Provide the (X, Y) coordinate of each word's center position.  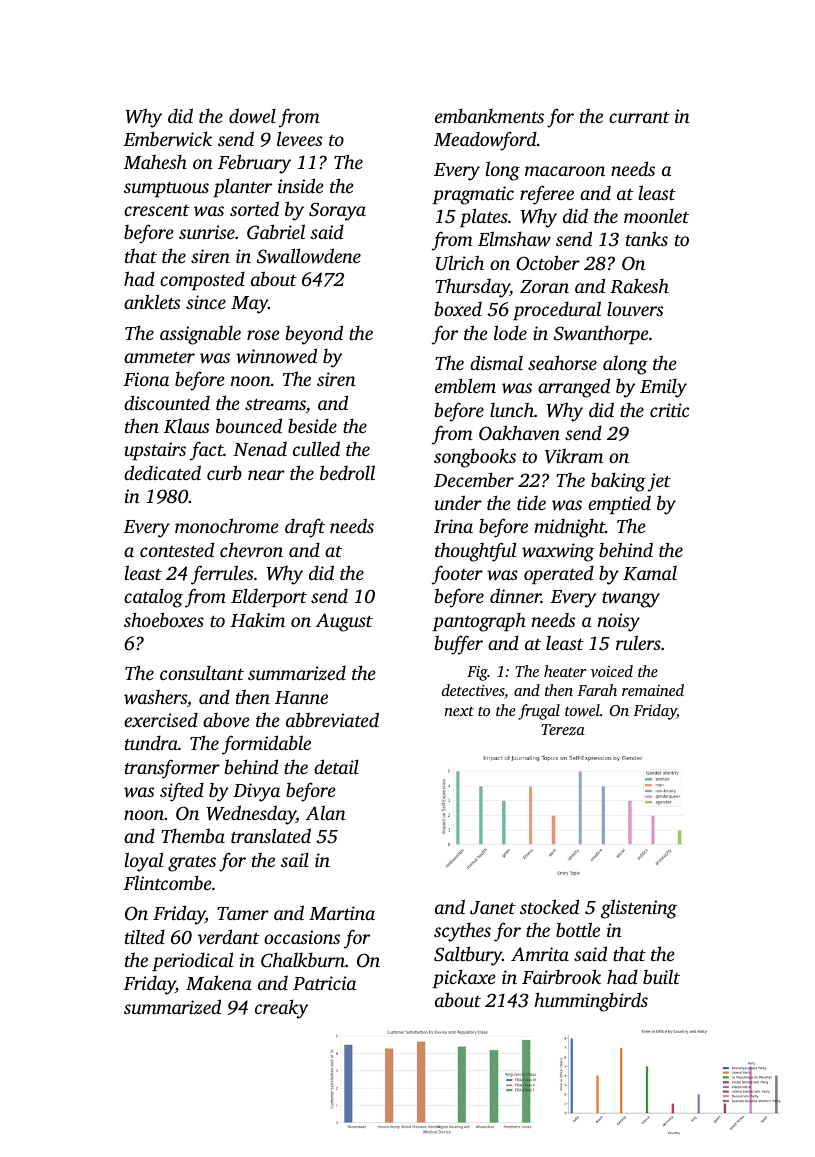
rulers (638, 642)
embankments (489, 115)
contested (177, 549)
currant (639, 117)
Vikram (574, 456)
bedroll (347, 472)
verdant (228, 936)
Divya (256, 792)
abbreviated (332, 719)
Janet (493, 908)
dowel (252, 115)
